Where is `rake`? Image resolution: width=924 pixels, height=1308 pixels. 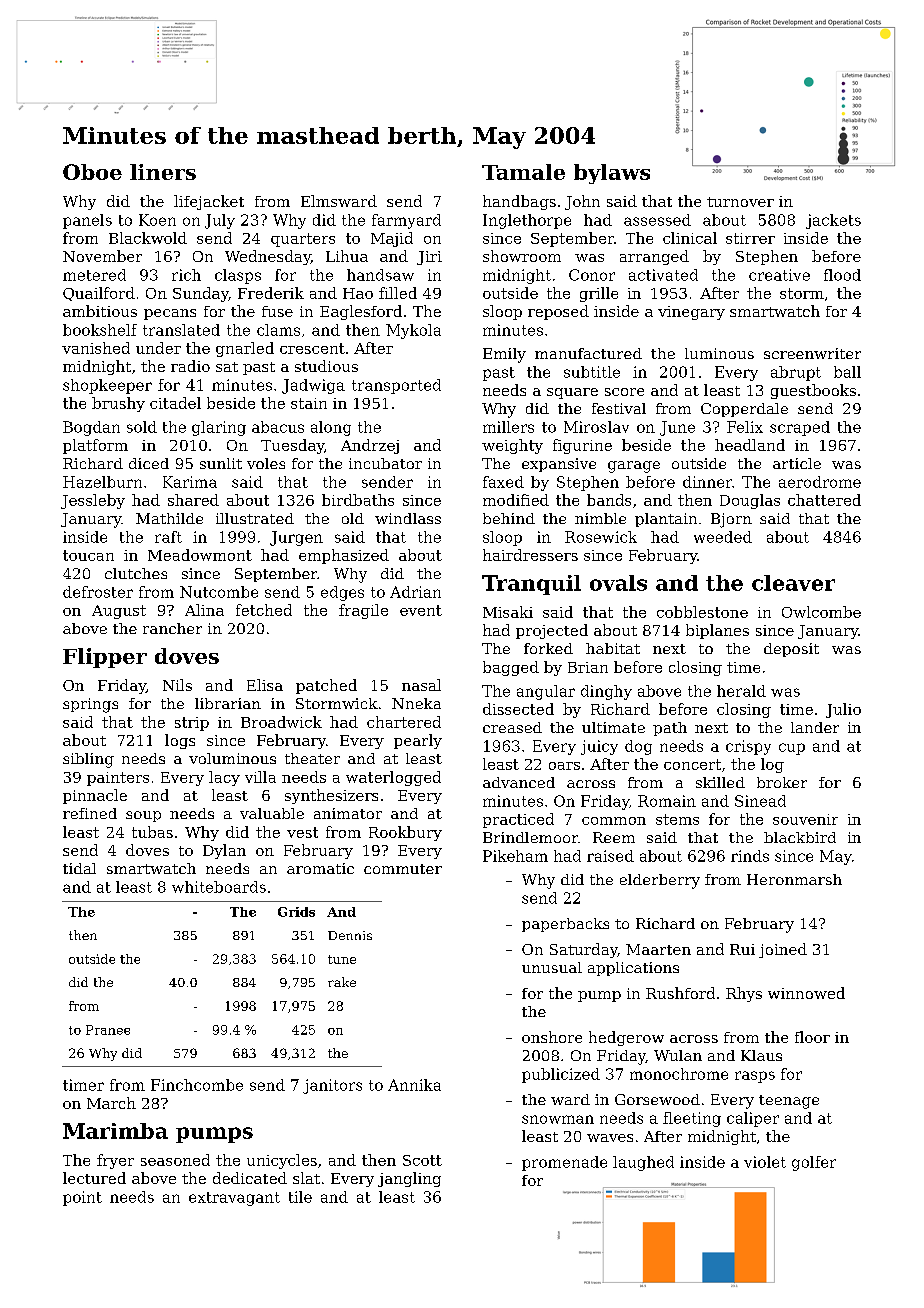 rake is located at coordinates (342, 982).
